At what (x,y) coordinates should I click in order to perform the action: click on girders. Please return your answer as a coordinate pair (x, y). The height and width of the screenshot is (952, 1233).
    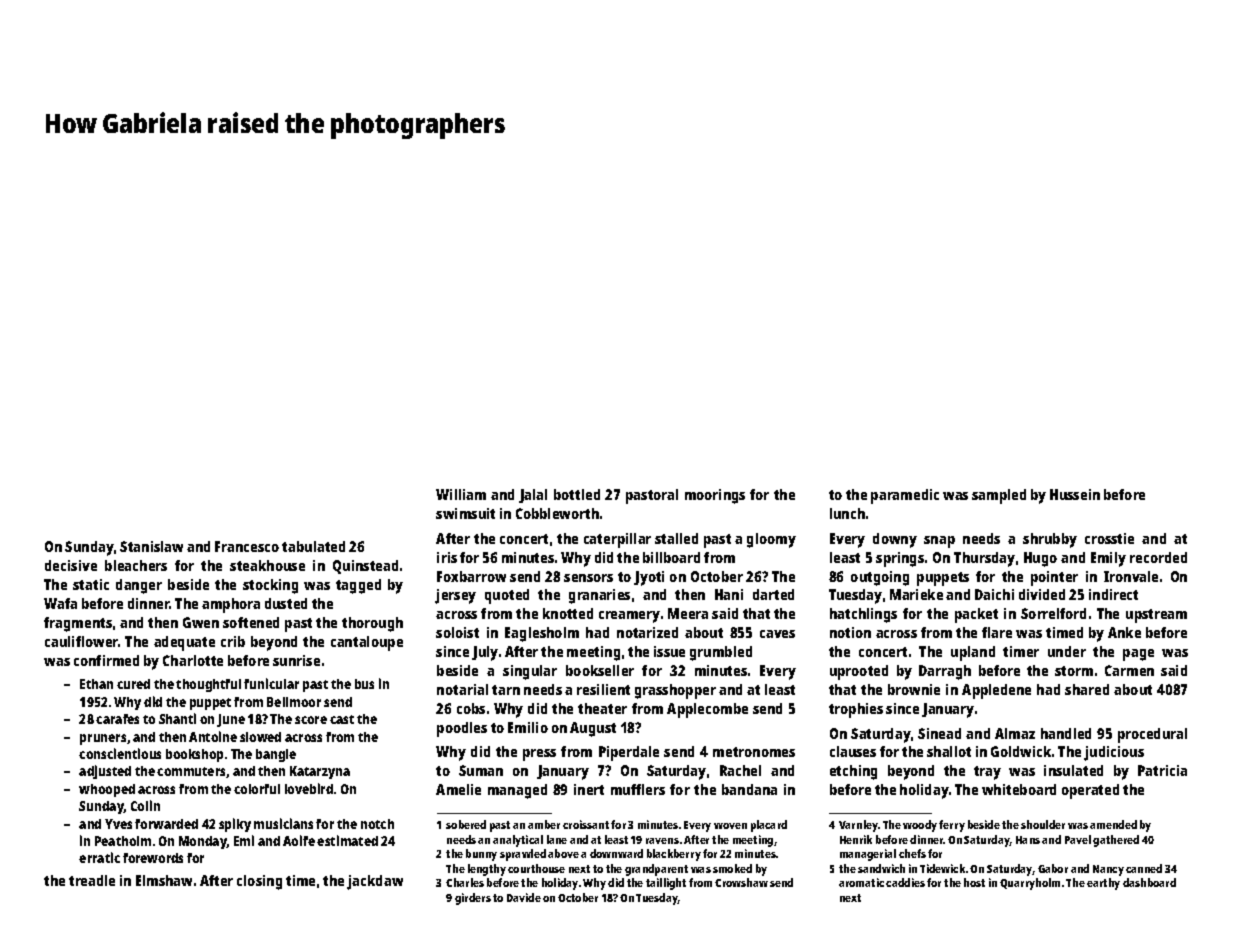
    Looking at the image, I should click on (473, 899).
